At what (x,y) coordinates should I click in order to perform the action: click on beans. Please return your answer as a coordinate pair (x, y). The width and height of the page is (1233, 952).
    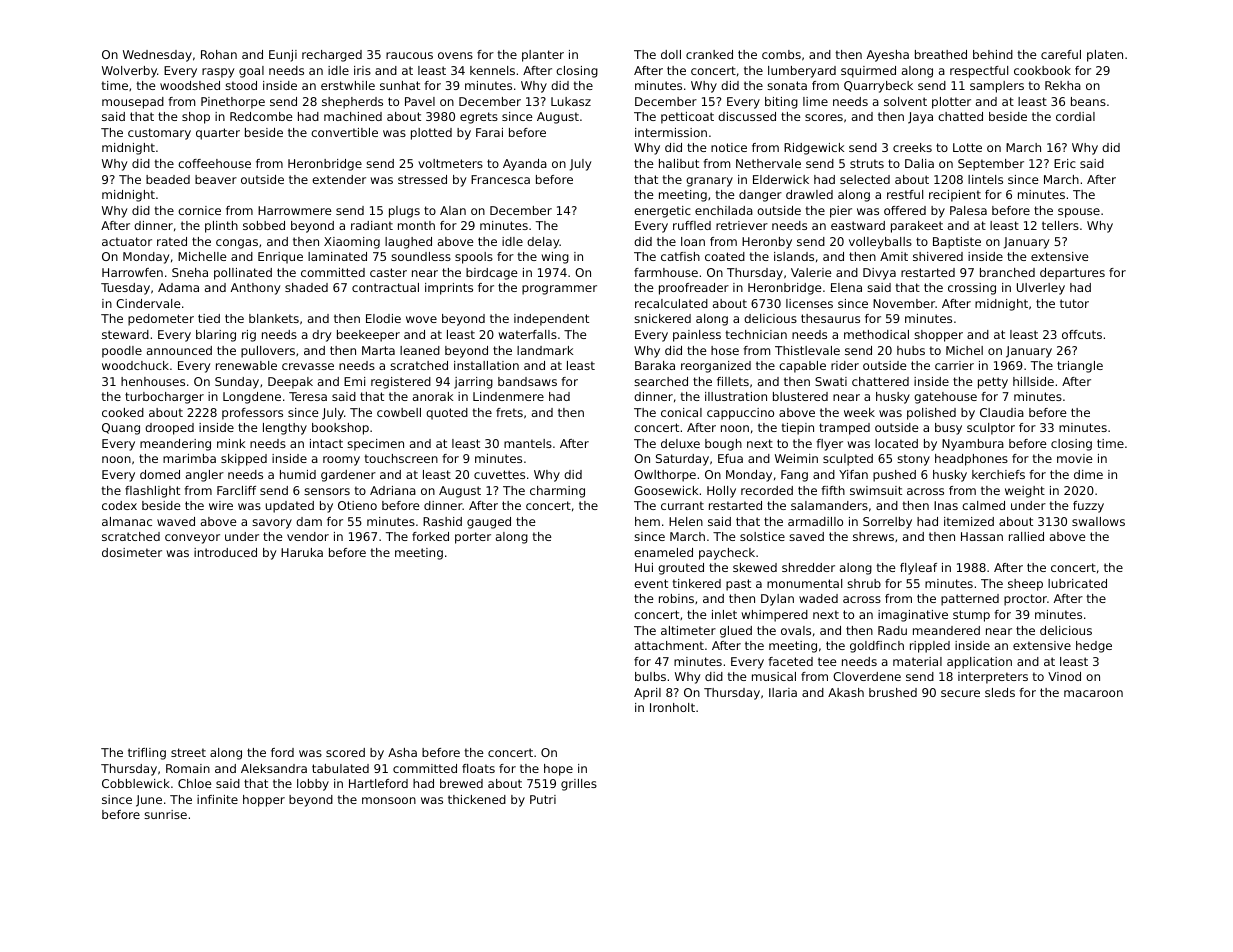
    Looking at the image, I should click on (1088, 101).
